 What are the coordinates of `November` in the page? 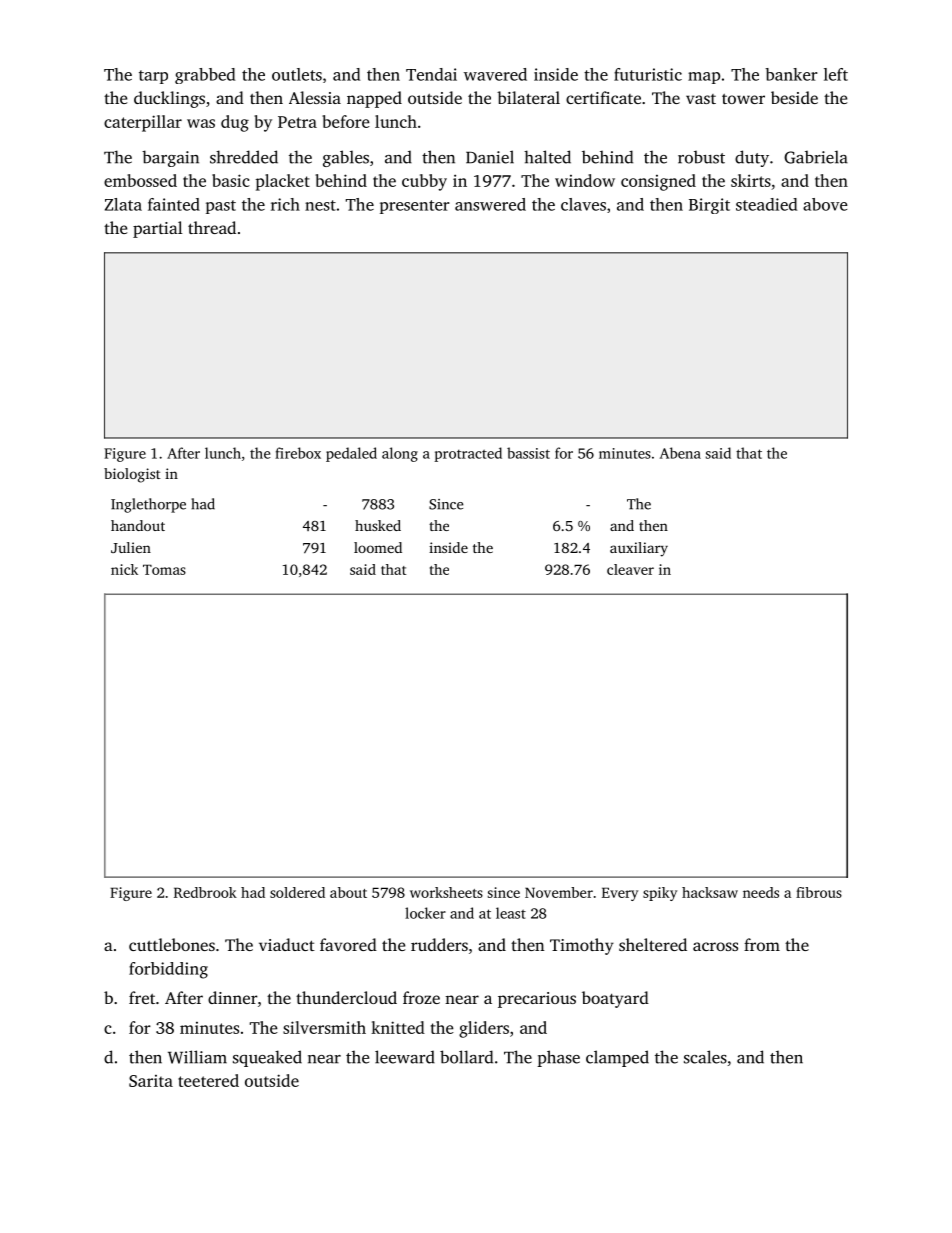 It's located at (559, 892).
